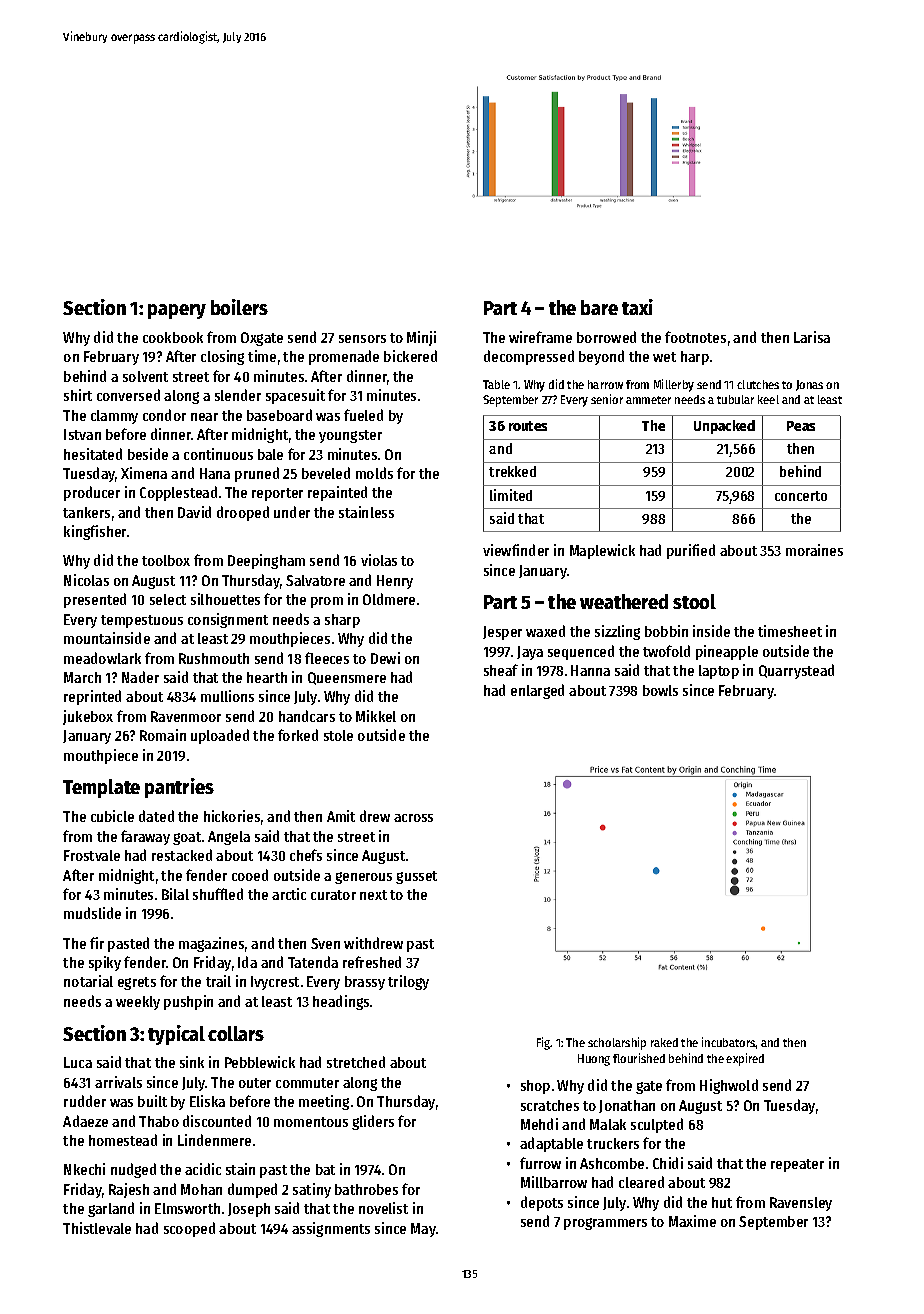 Image resolution: width=924 pixels, height=1314 pixels. Describe the element at coordinates (660, 690) in the document. I see `bowls` at that location.
